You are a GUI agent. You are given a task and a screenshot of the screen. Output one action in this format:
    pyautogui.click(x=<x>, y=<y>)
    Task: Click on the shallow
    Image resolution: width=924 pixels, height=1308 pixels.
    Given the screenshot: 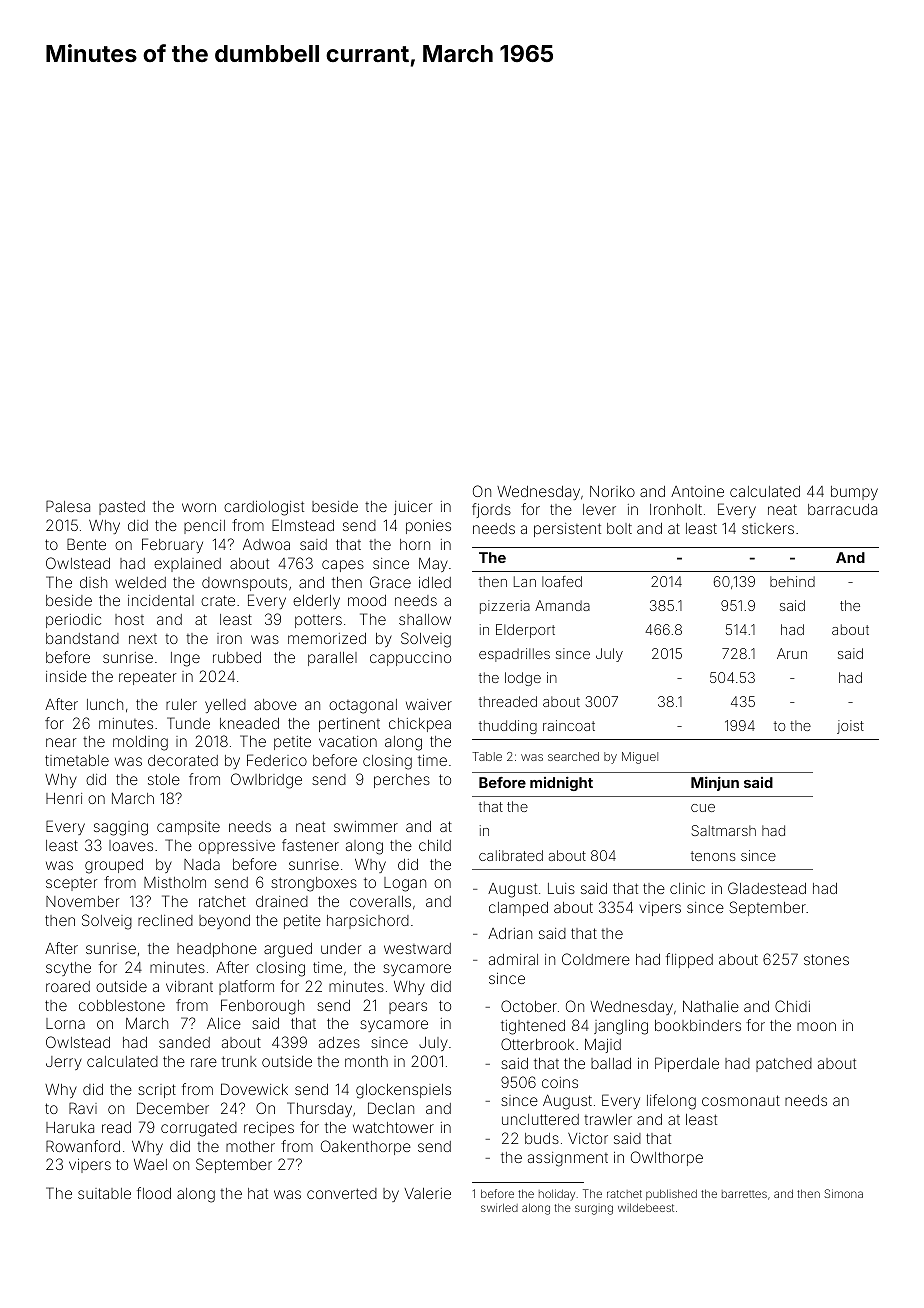 What is the action you would take?
    pyautogui.click(x=425, y=619)
